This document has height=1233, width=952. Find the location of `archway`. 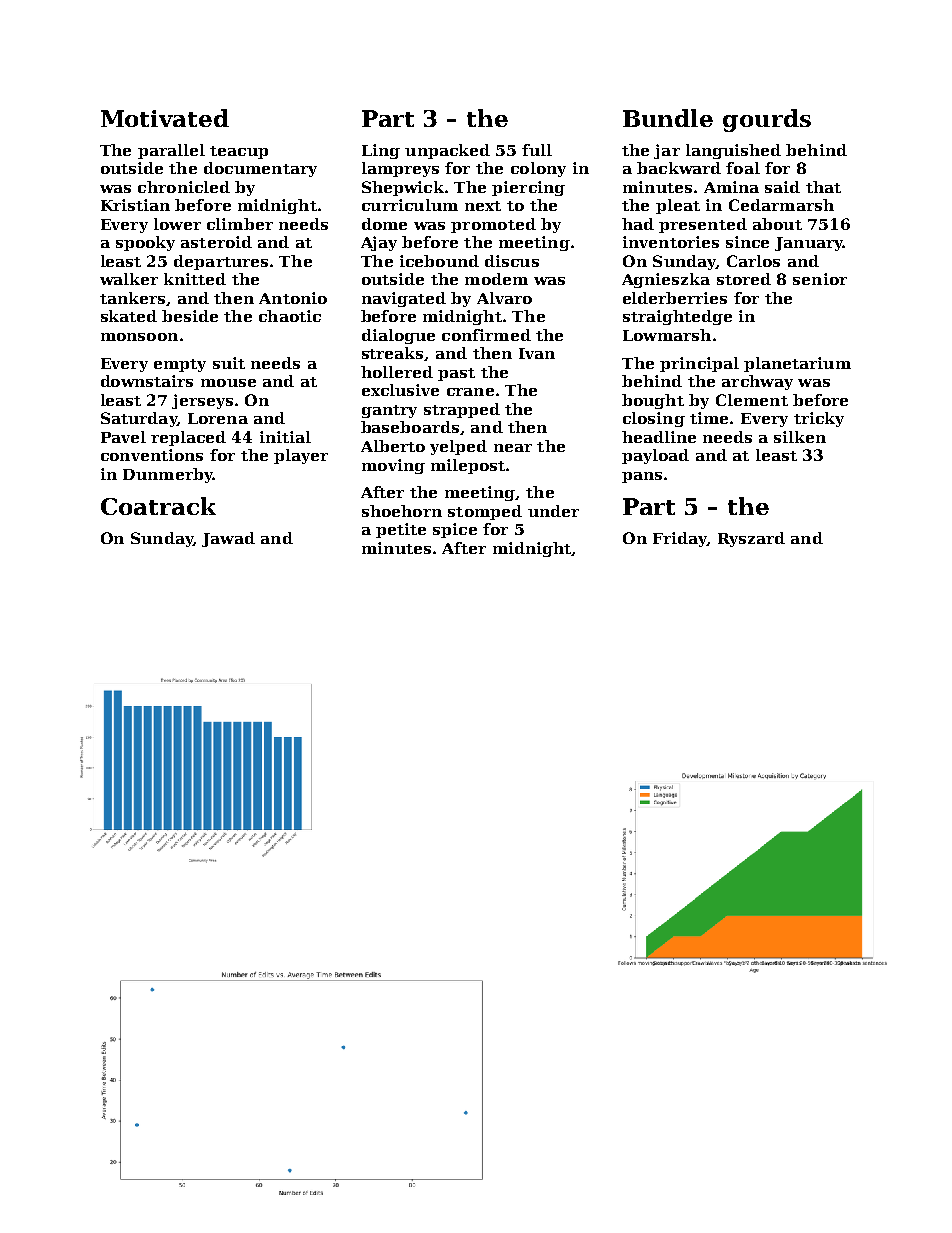

archway is located at coordinates (757, 382).
